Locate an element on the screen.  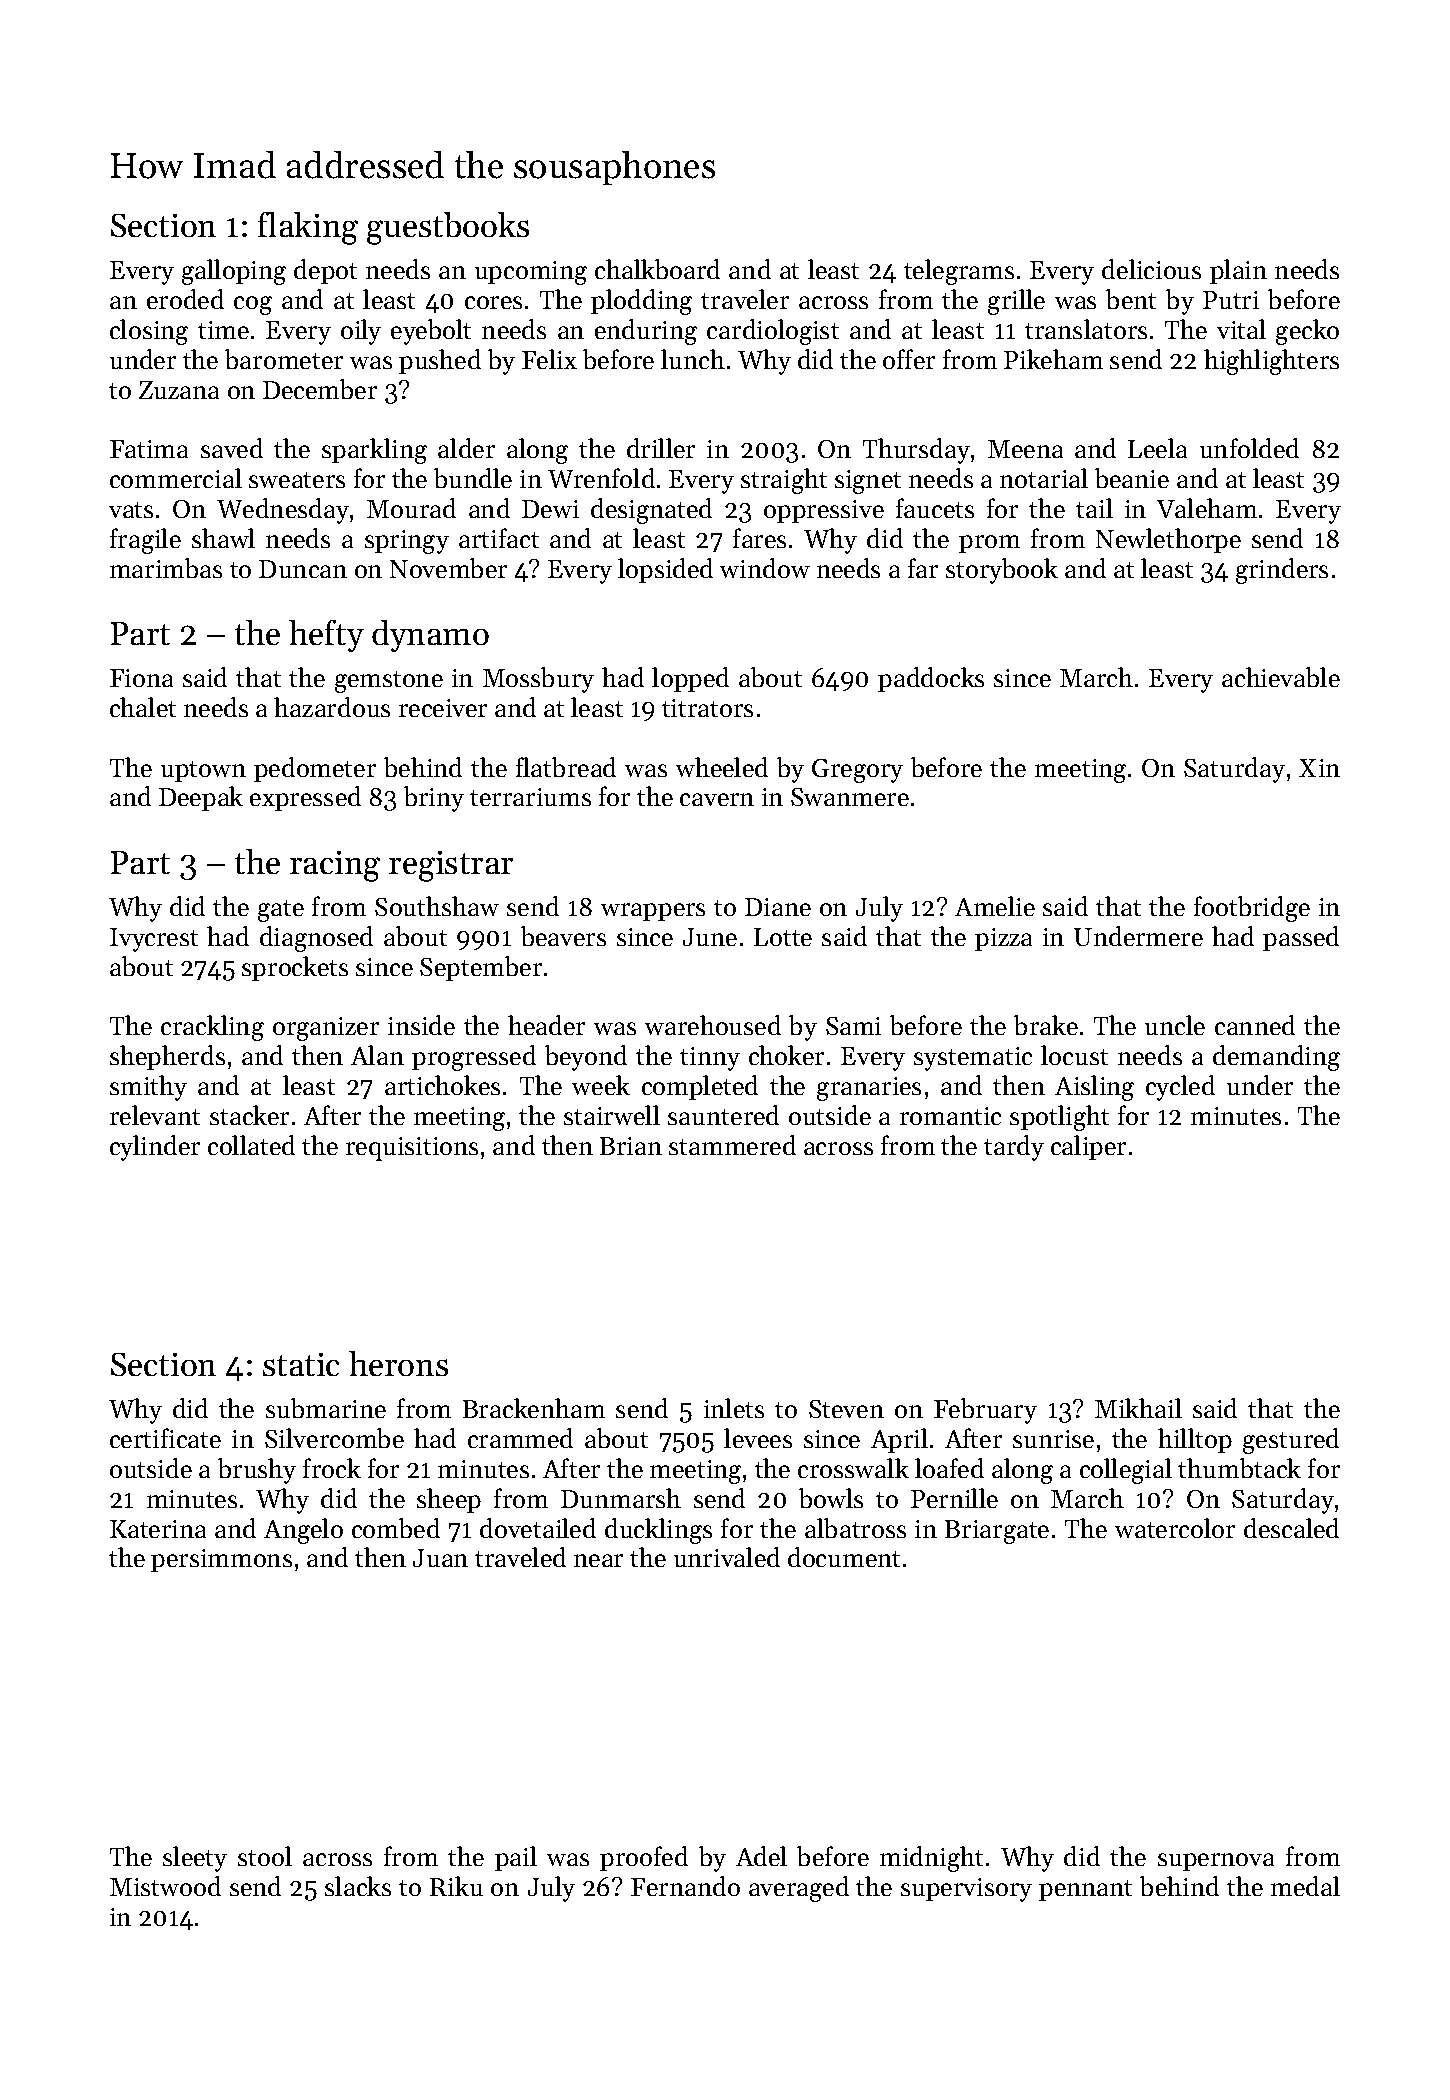
Amelie is located at coordinates (995, 906).
